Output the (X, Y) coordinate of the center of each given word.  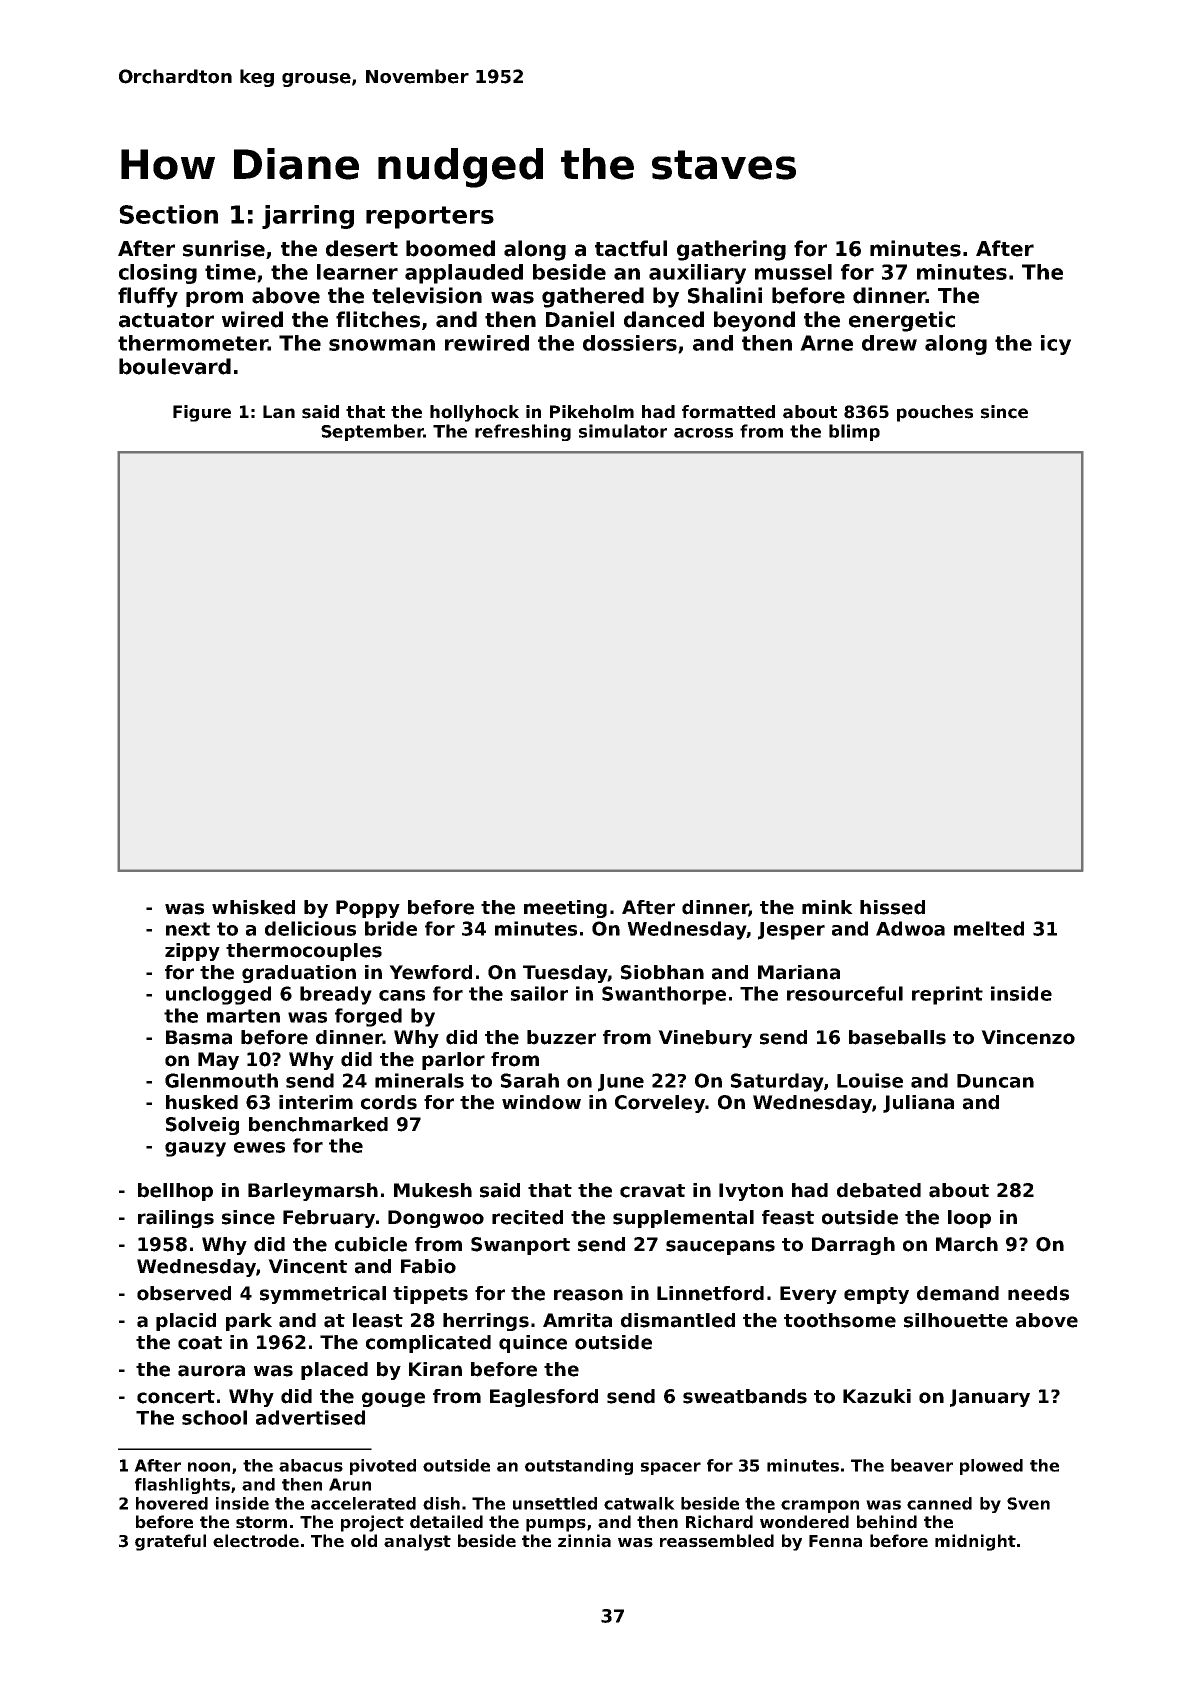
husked (202, 1102)
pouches (935, 413)
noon (209, 1467)
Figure (202, 413)
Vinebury (705, 1039)
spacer (671, 1468)
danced (664, 319)
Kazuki (877, 1396)
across (703, 433)
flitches (378, 319)
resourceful (845, 993)
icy (1056, 345)
